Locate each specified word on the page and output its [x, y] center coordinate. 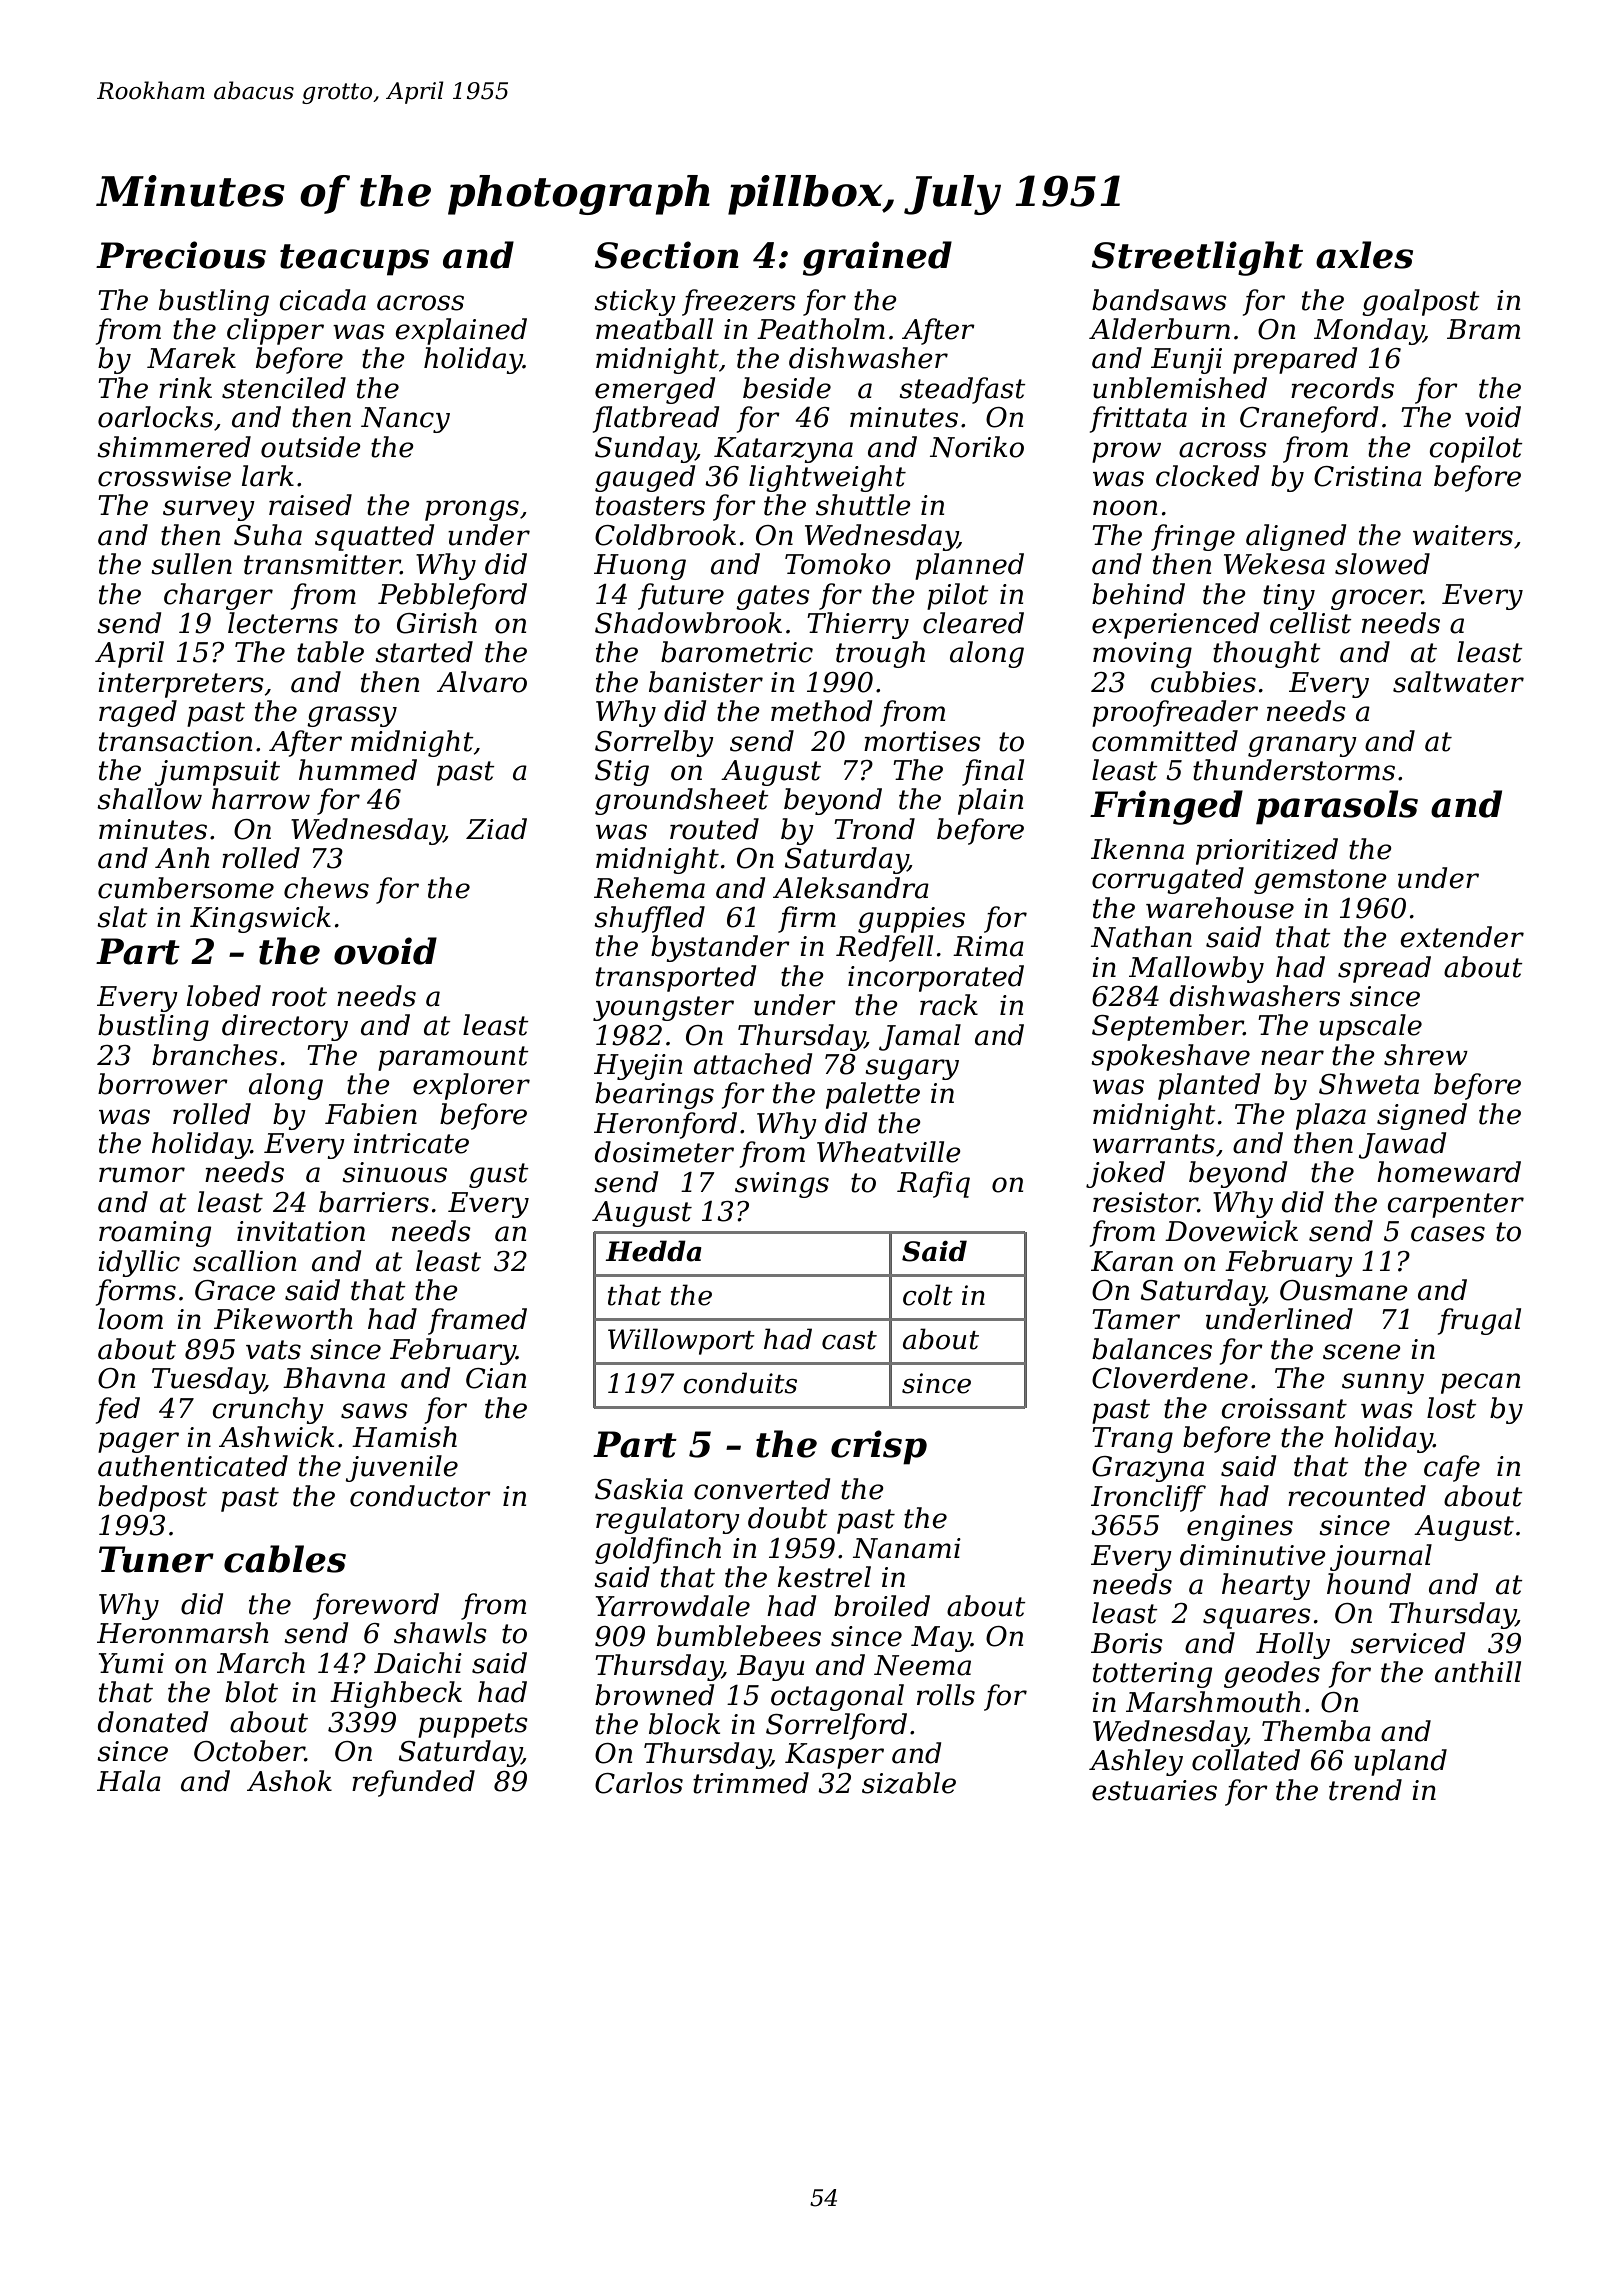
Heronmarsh [183, 1633]
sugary [912, 1069]
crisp [879, 1447]
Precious [181, 255]
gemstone [1320, 881]
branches [215, 1055]
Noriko [977, 447]
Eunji [1186, 361]
